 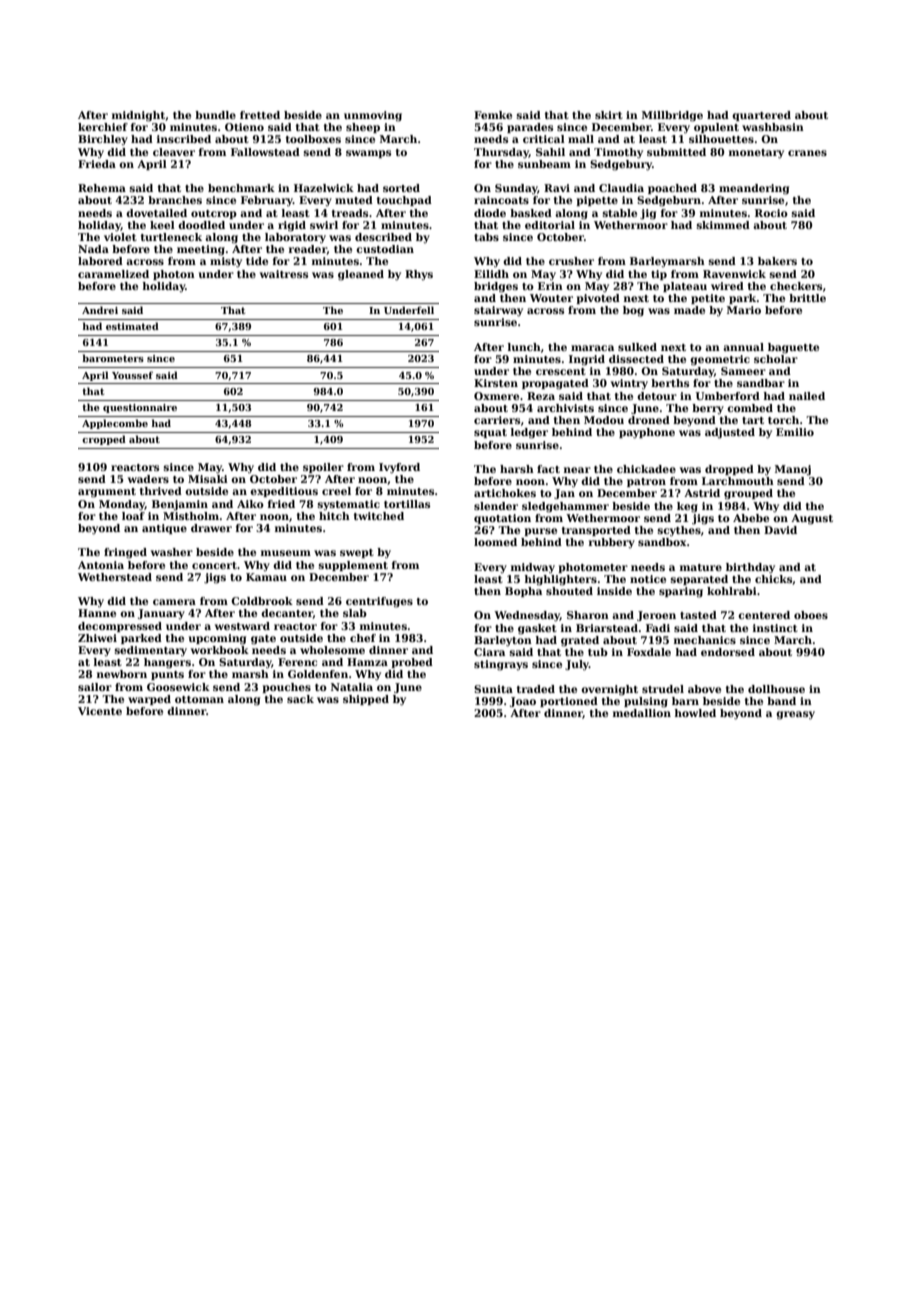 I want to click on February, so click(x=267, y=201).
